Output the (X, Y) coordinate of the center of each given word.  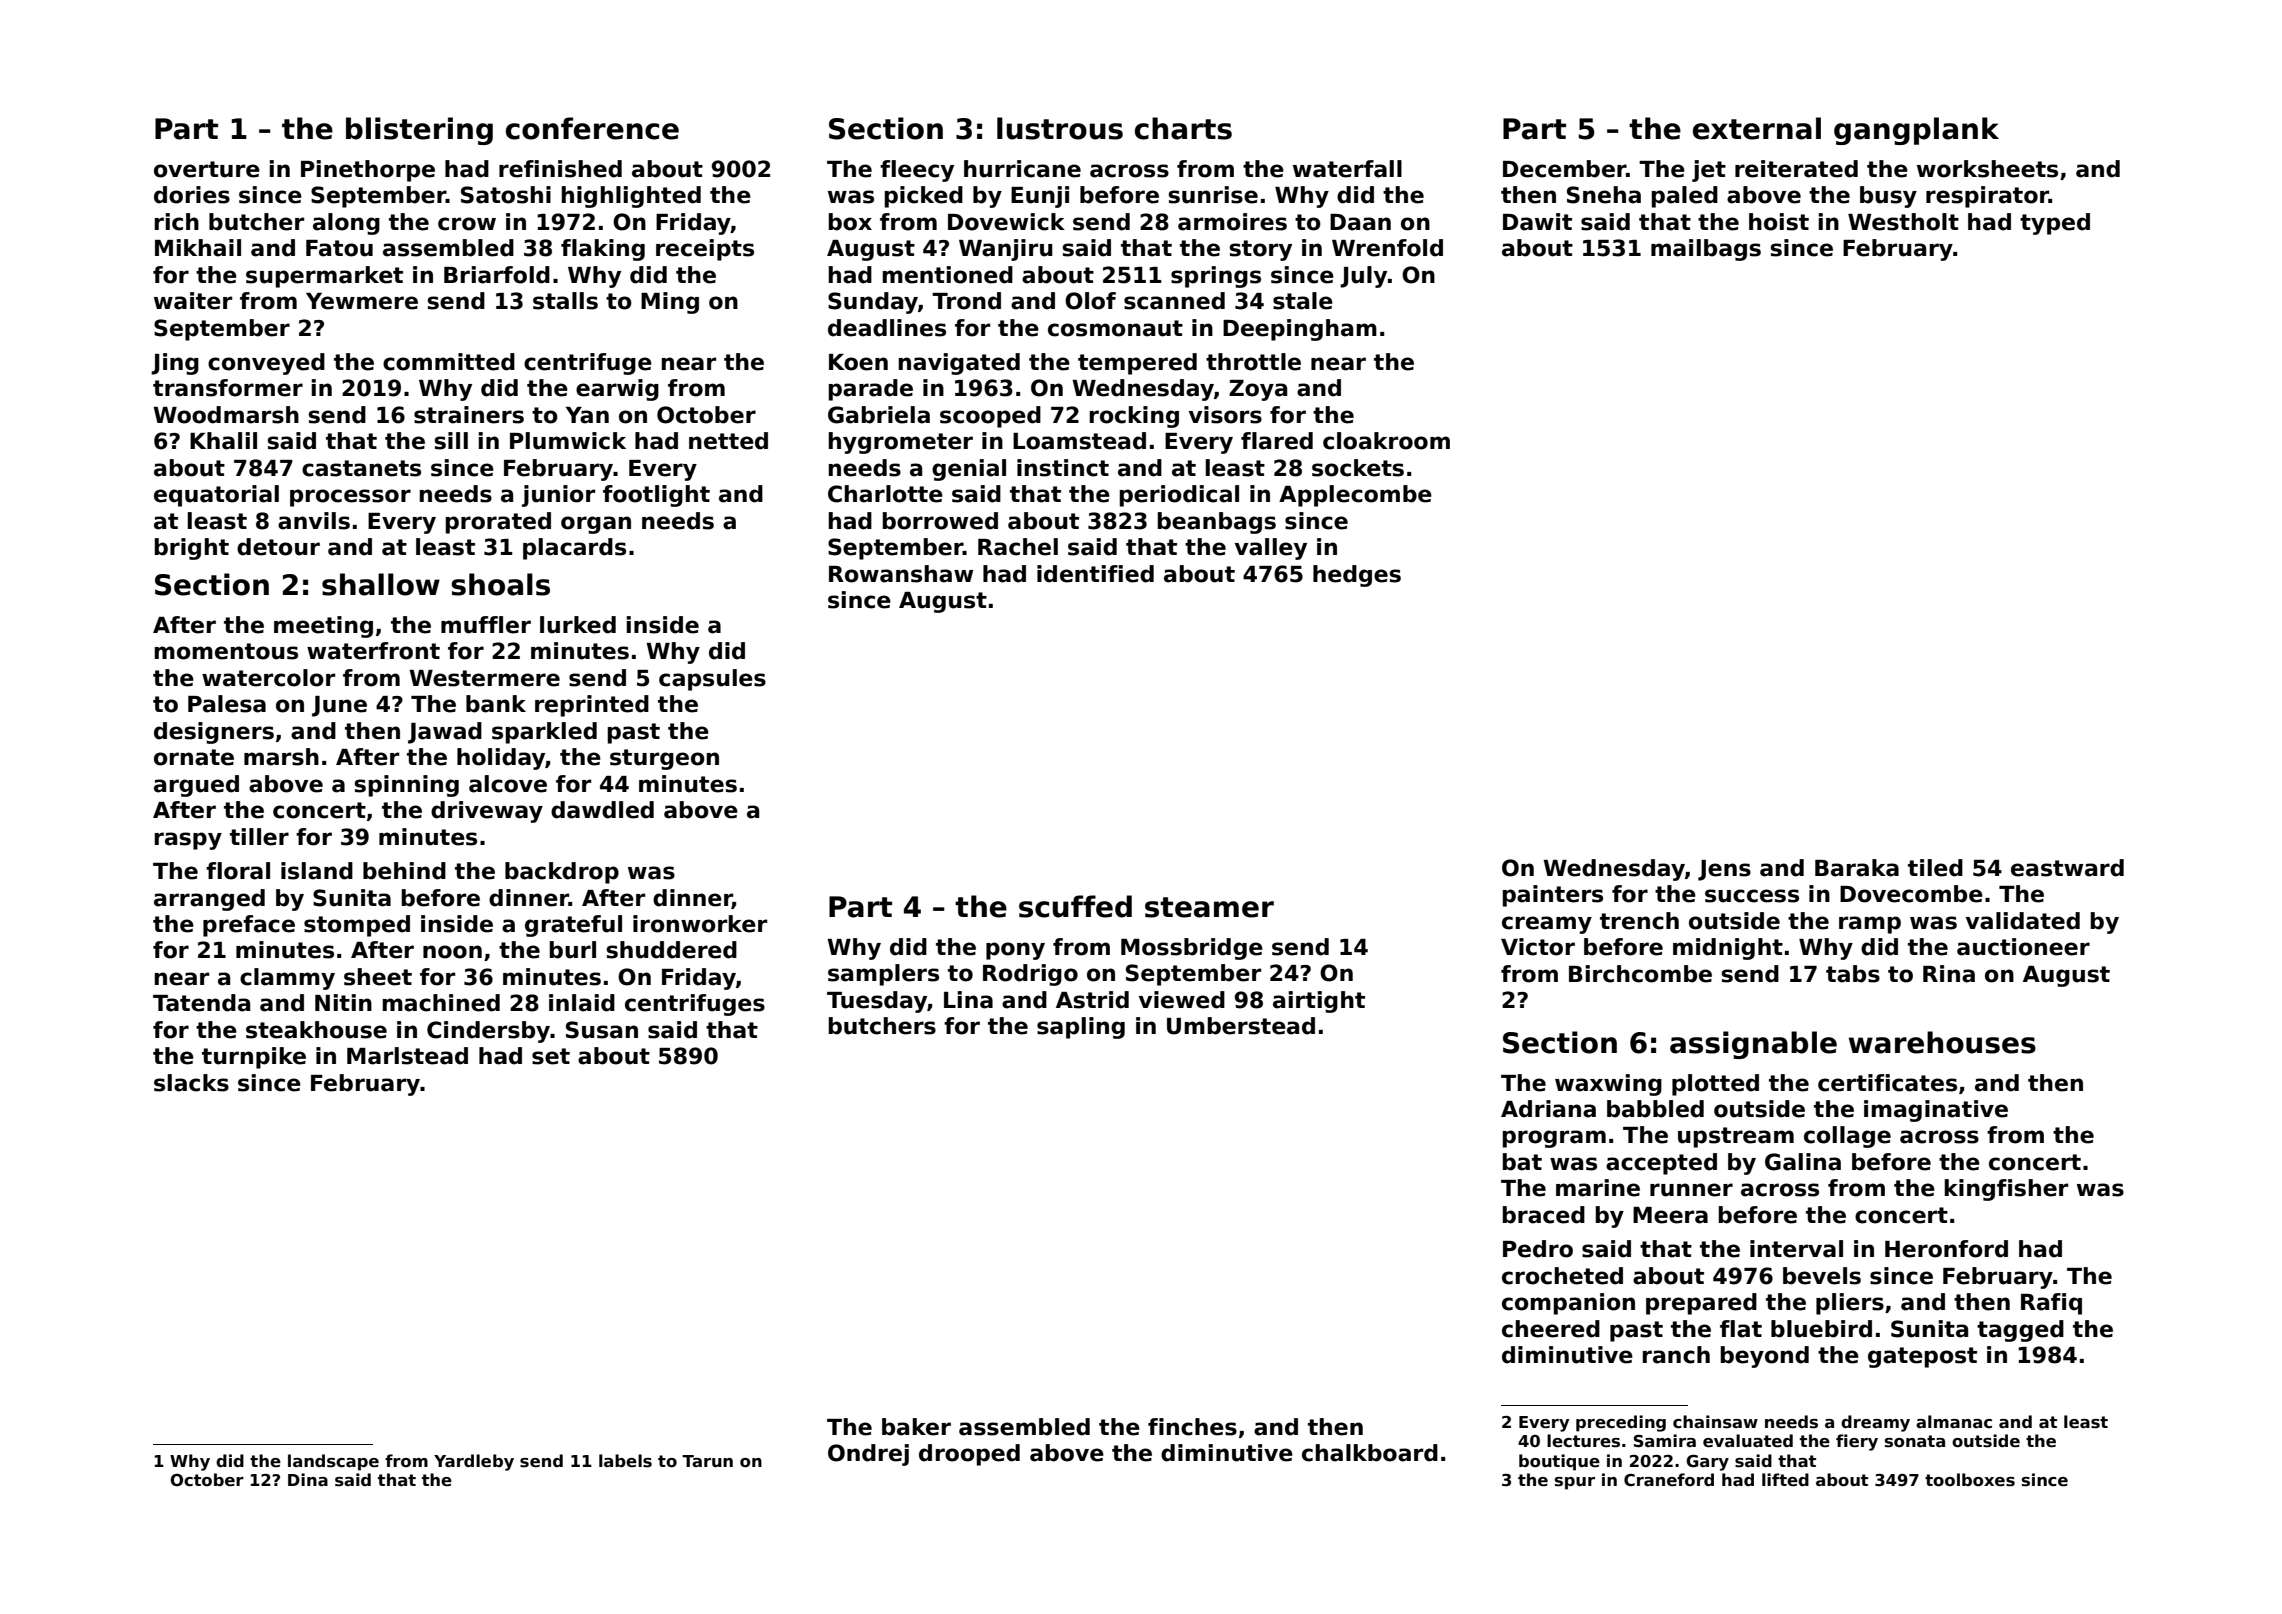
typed (2055, 224)
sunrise (1213, 195)
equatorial (216, 496)
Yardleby (474, 1462)
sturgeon (664, 759)
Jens (1724, 870)
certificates (1887, 1083)
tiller (259, 837)
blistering (419, 131)
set (551, 1056)
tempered (1137, 364)
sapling (1081, 1028)
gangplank (1916, 131)
